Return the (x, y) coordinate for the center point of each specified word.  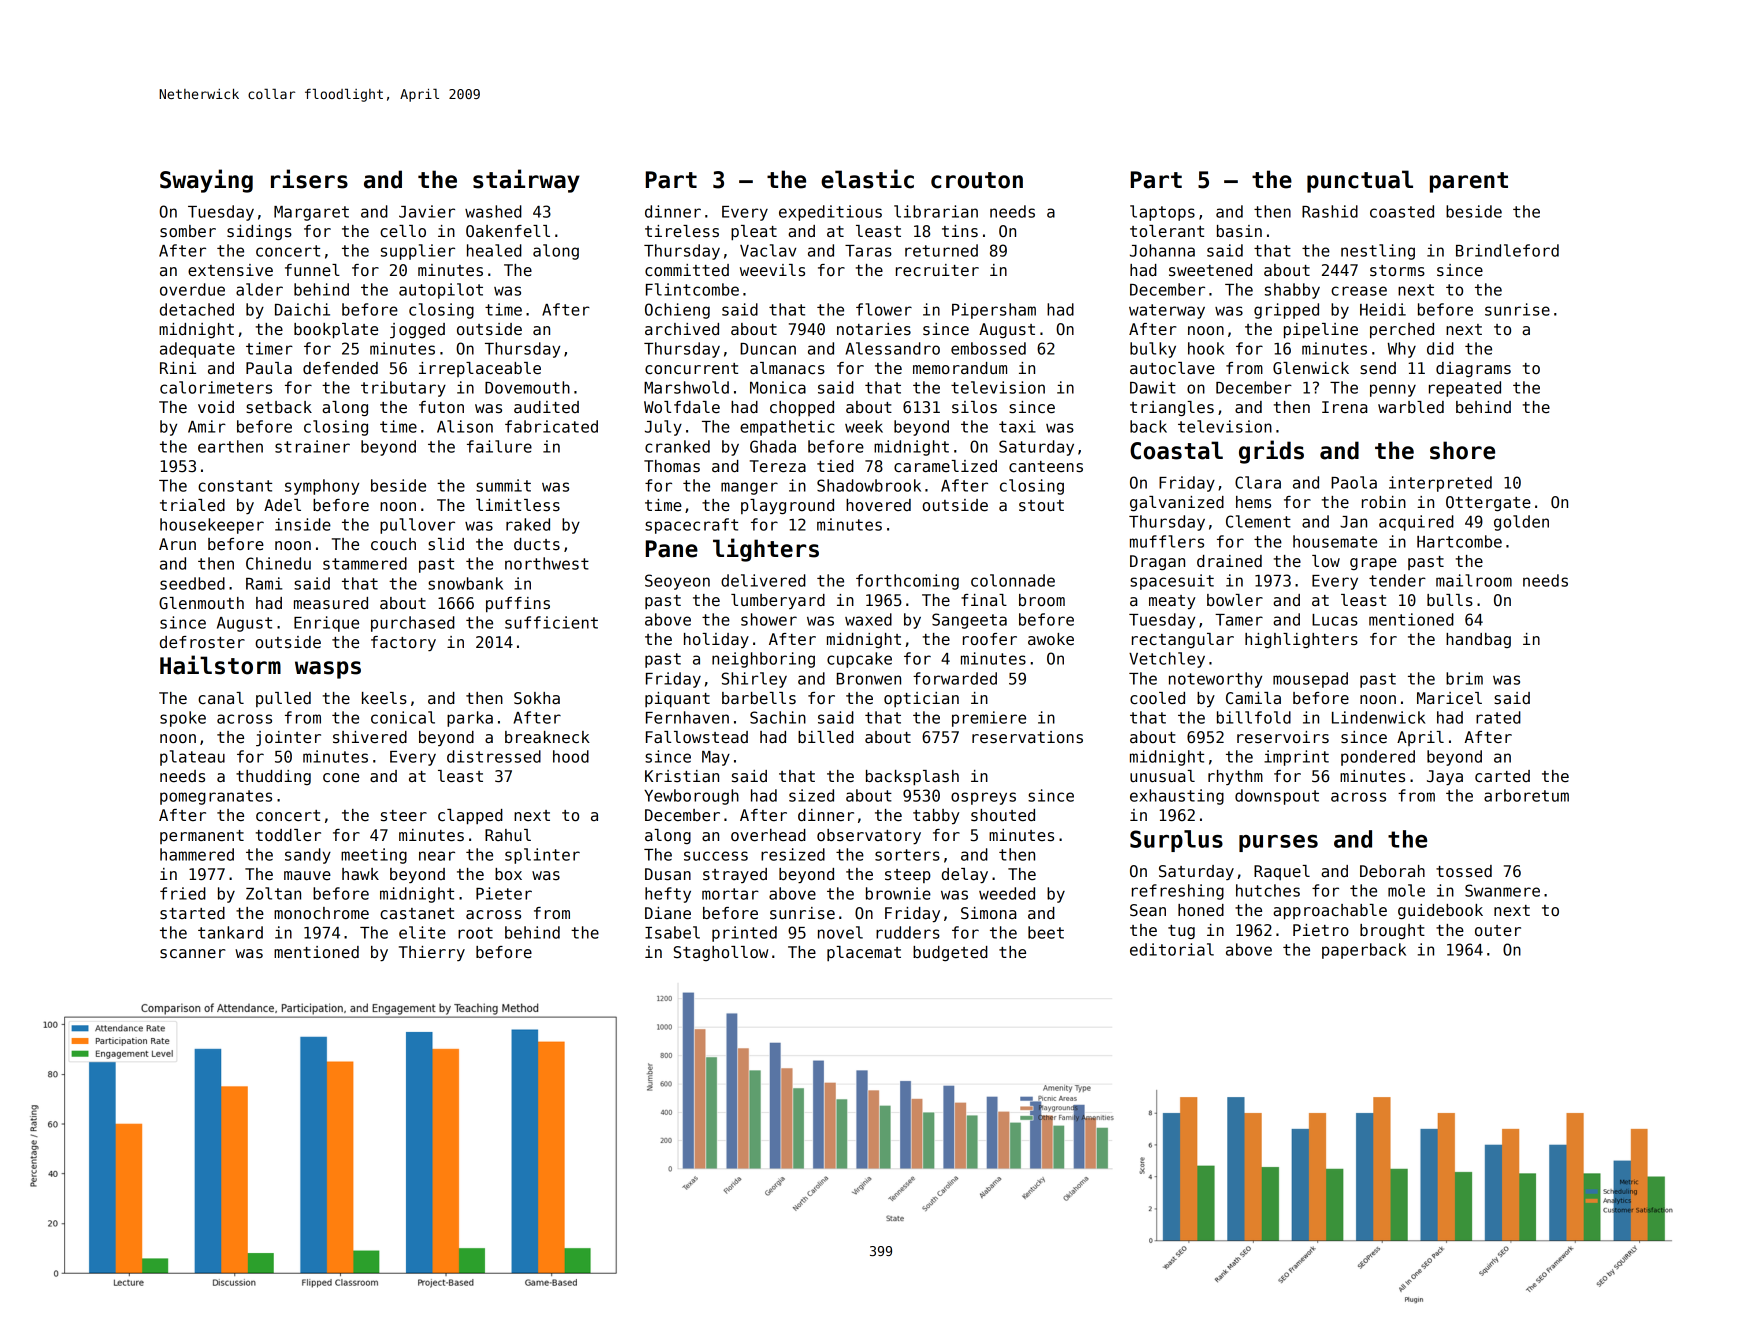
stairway (526, 181)
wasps (328, 670)
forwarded (955, 678)
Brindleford (1507, 250)
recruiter (937, 270)
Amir (207, 426)
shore (1462, 450)
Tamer (1239, 620)
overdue (192, 289)
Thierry (432, 953)
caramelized (945, 466)
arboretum (1526, 795)
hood (571, 756)
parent (1469, 182)
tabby (936, 816)
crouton (977, 180)
